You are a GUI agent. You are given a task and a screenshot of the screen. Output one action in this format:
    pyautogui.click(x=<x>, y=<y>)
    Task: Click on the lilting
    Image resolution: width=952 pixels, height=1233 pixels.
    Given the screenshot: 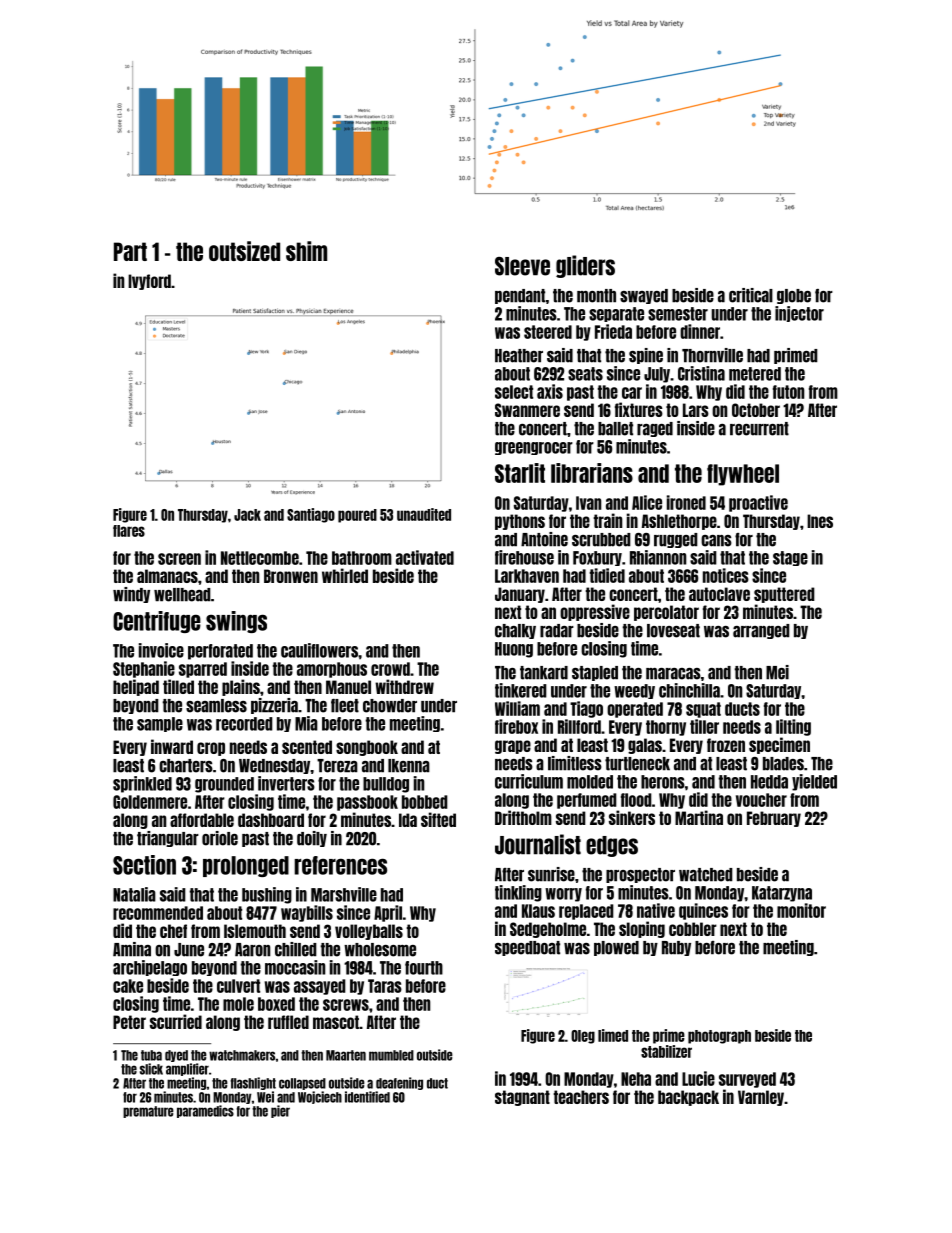 What is the action you would take?
    pyautogui.click(x=793, y=727)
